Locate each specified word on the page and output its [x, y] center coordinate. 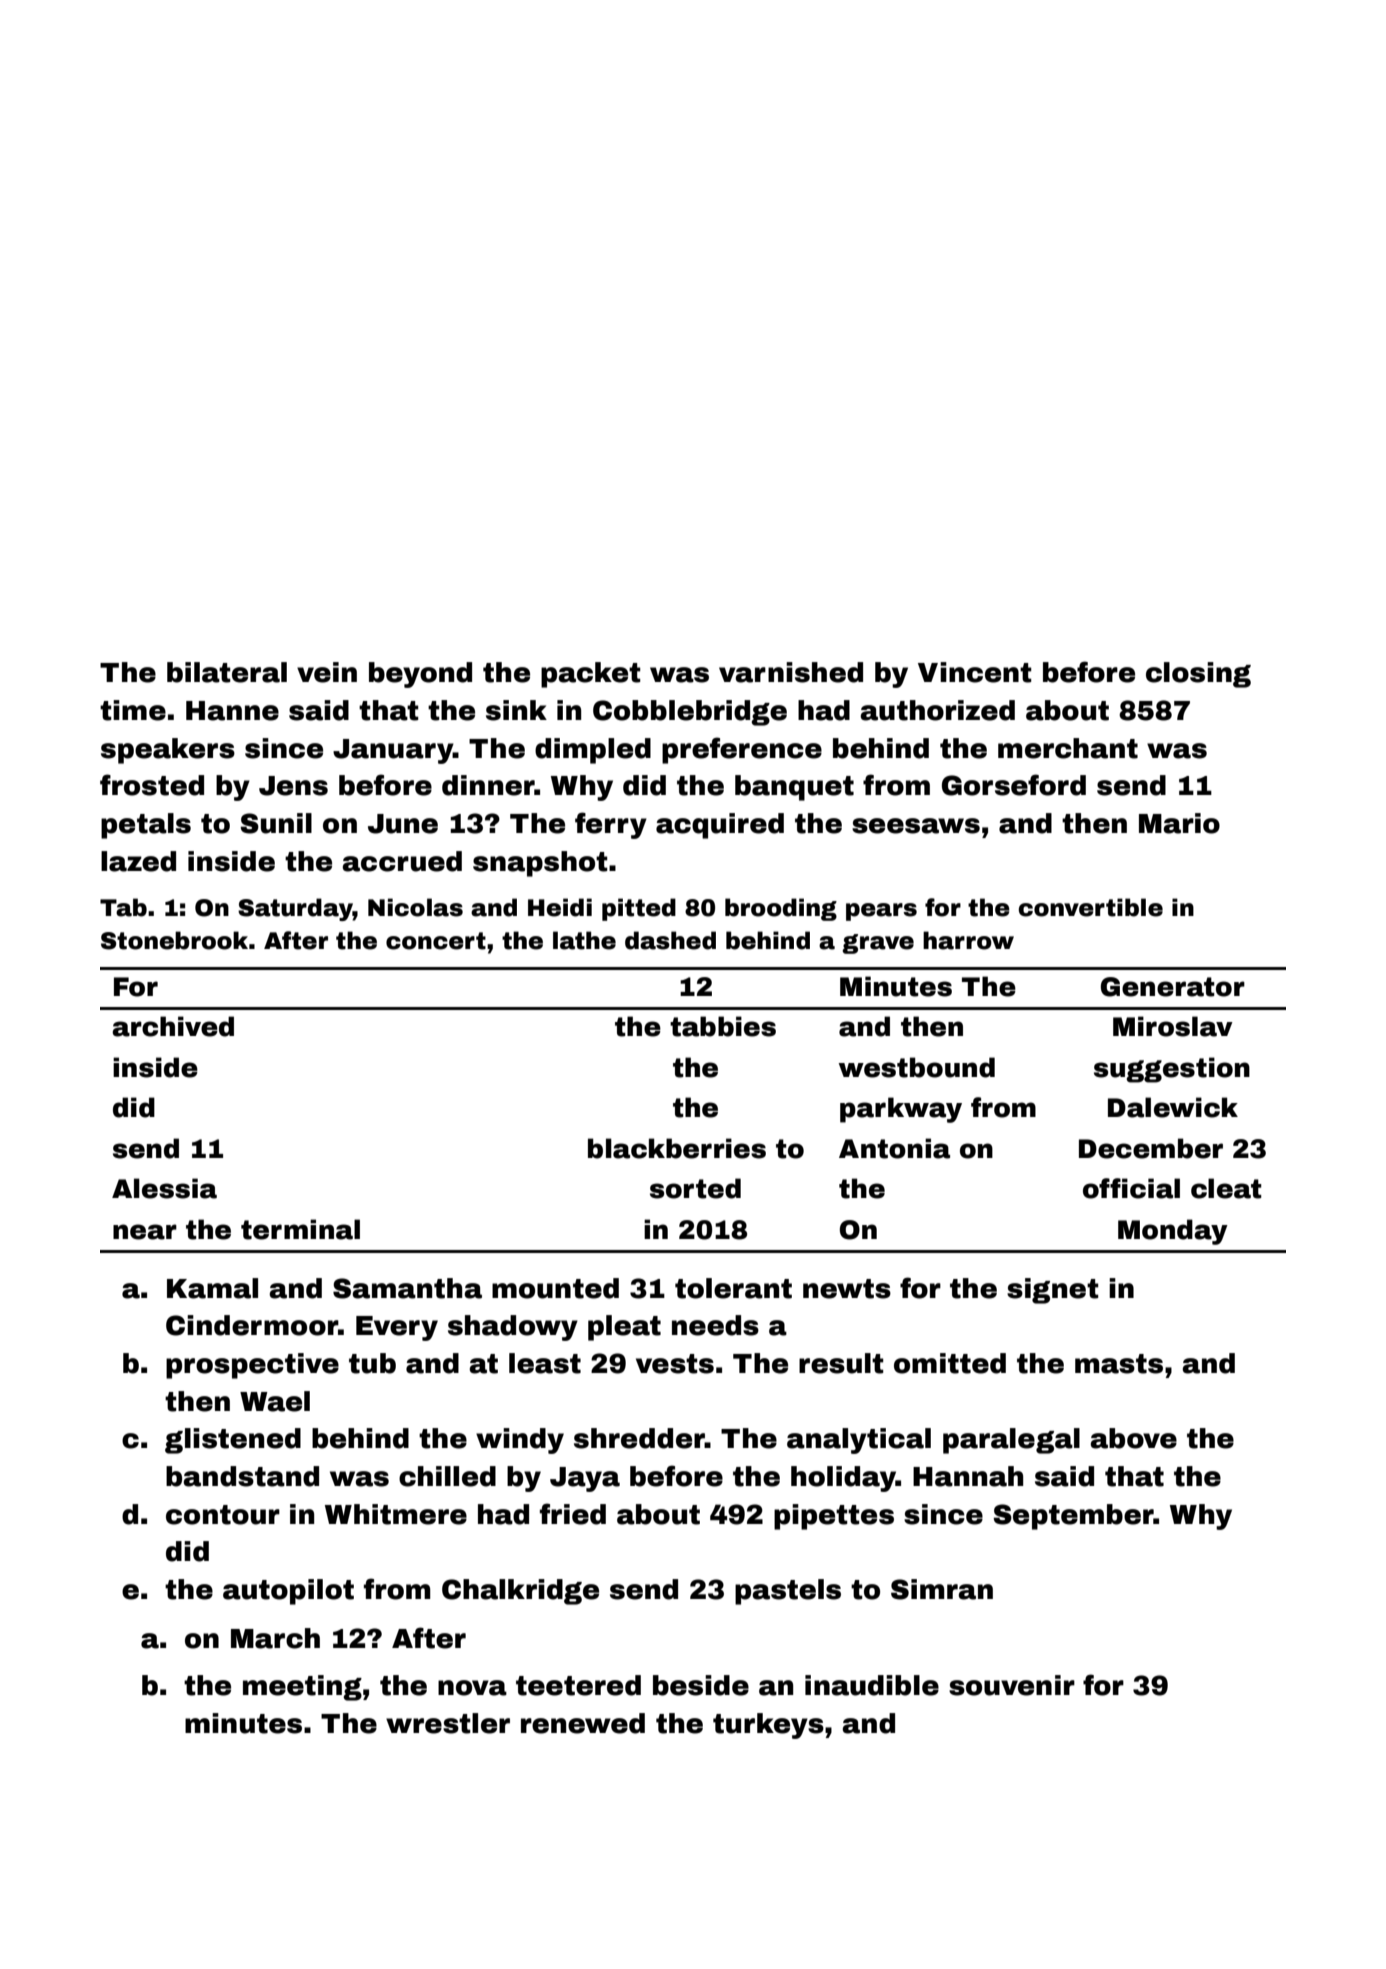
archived [173, 1026]
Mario [1179, 823]
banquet [794, 788]
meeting [302, 1688]
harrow [968, 940]
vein [327, 672]
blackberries [677, 1148]
